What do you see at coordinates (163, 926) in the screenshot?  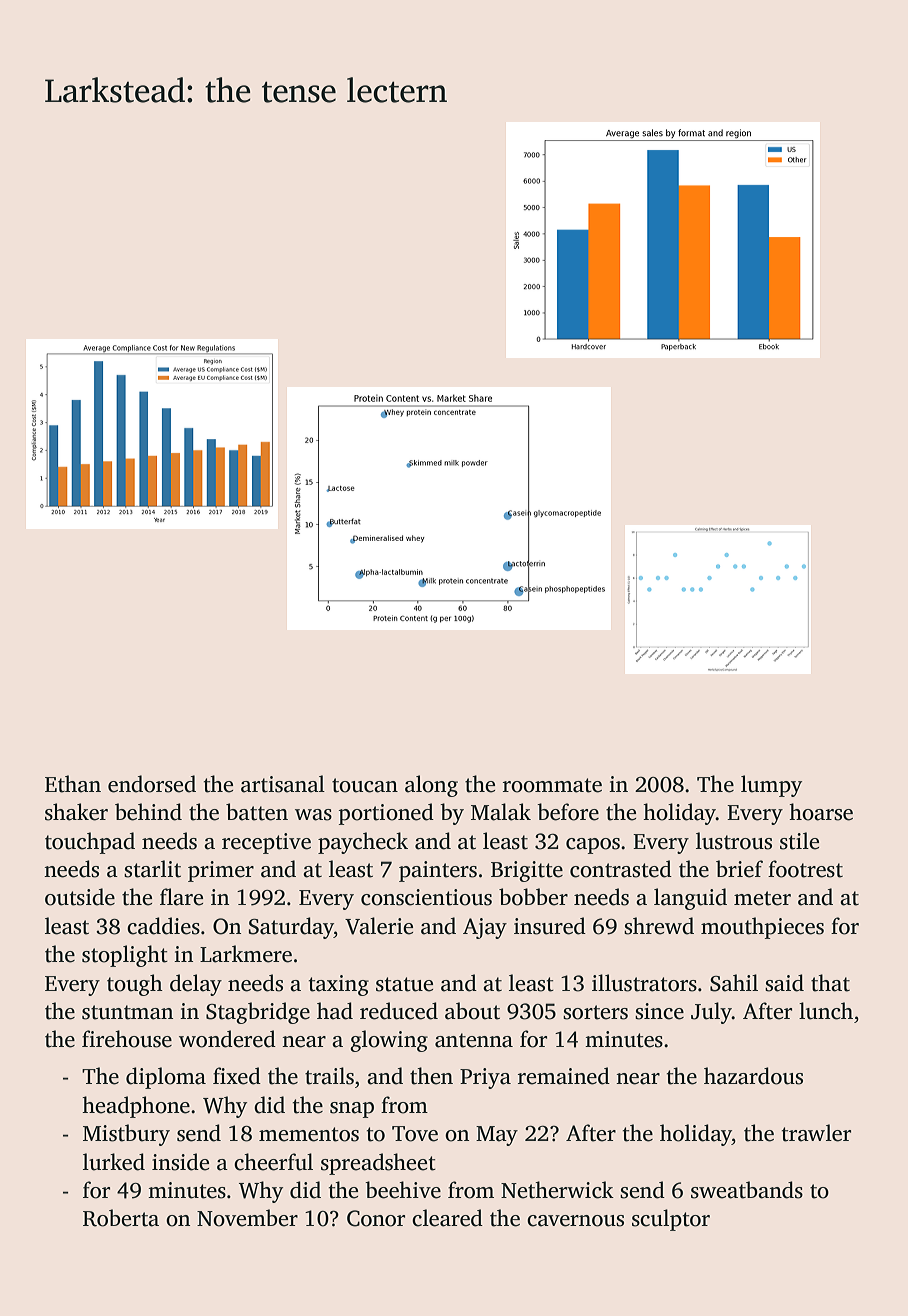 I see `caddies` at bounding box center [163, 926].
